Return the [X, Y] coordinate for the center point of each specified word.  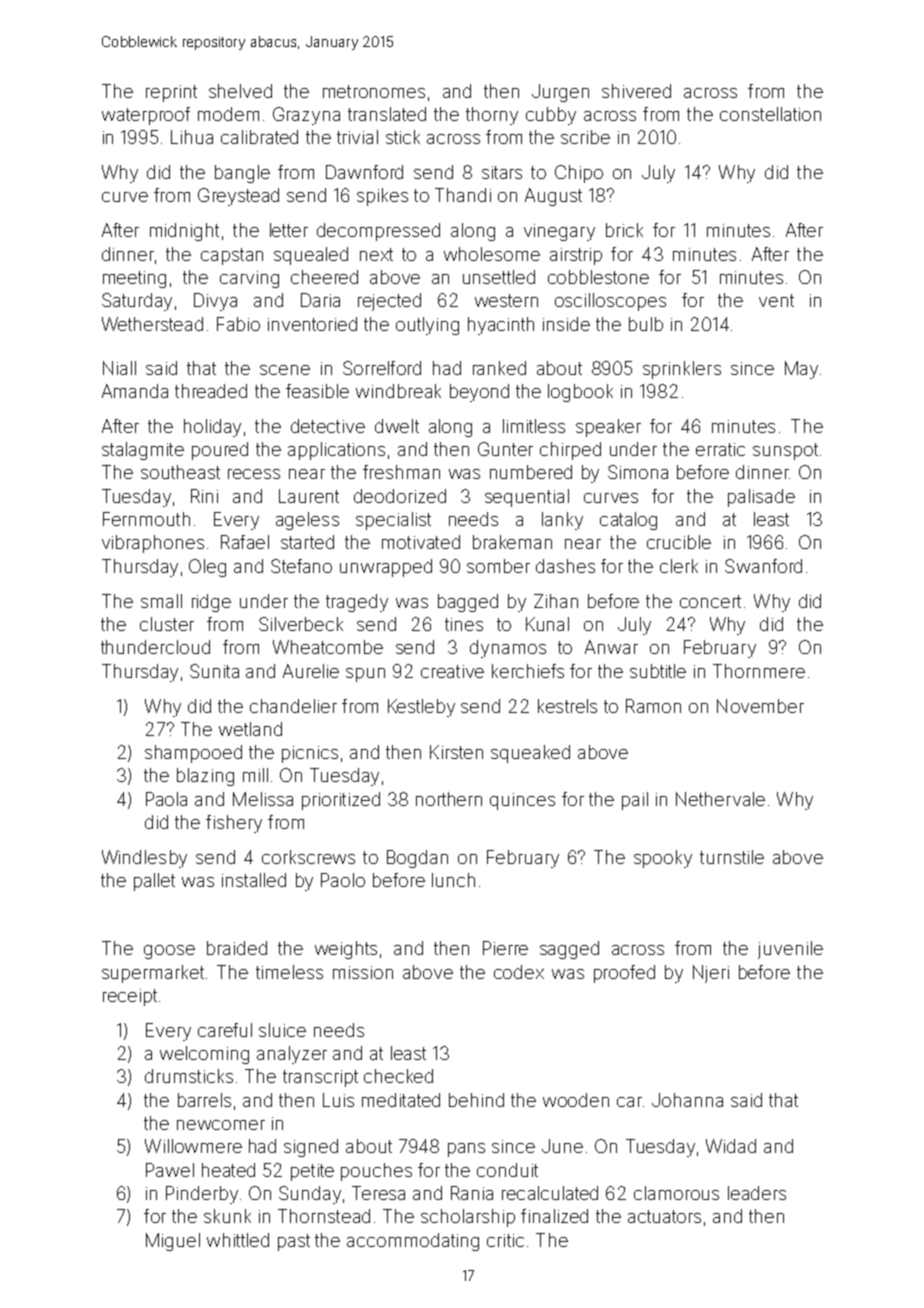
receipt [130, 997]
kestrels [567, 706]
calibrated [259, 137]
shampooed [193, 754]
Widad [731, 1146]
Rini [204, 496]
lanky [562, 521]
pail [635, 801]
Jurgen [560, 93]
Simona [638, 472]
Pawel [170, 1170]
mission [363, 972]
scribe [585, 137]
